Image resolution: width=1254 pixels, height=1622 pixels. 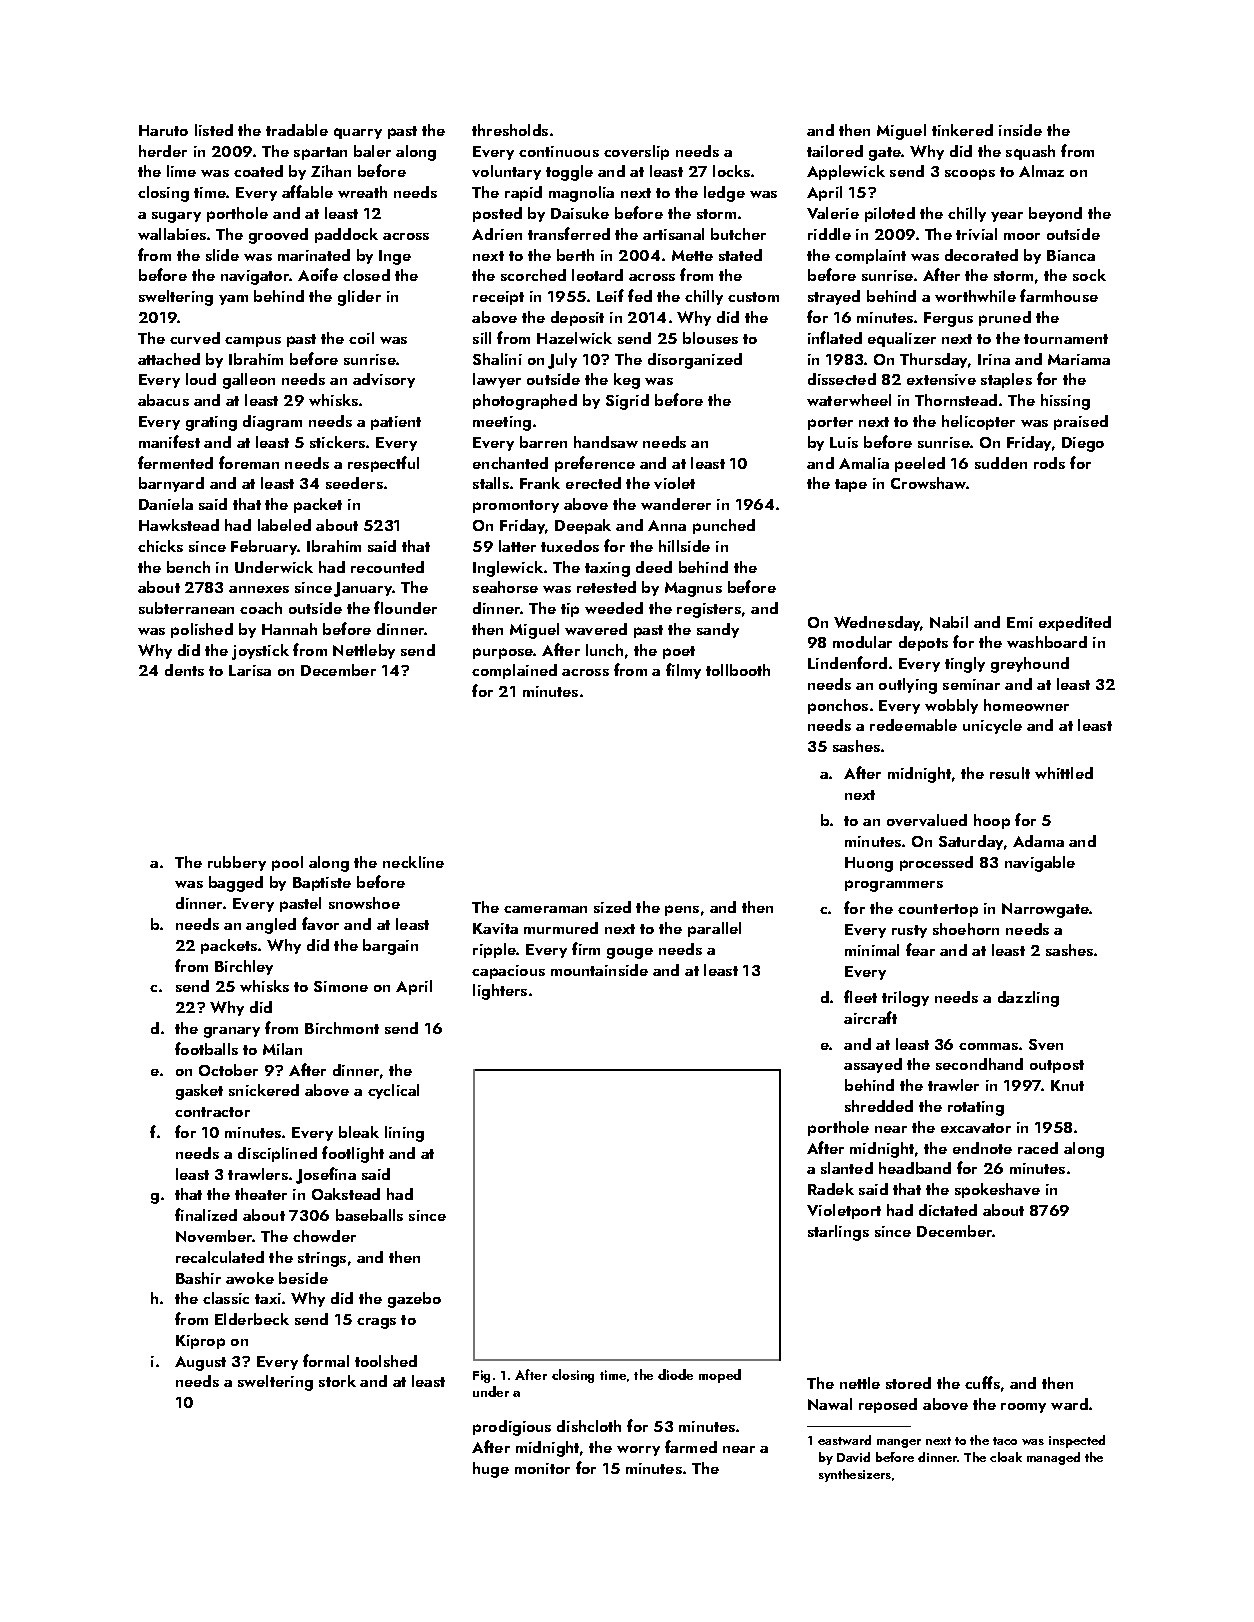 What do you see at coordinates (481, 1376) in the screenshot?
I see `Fig` at bounding box center [481, 1376].
